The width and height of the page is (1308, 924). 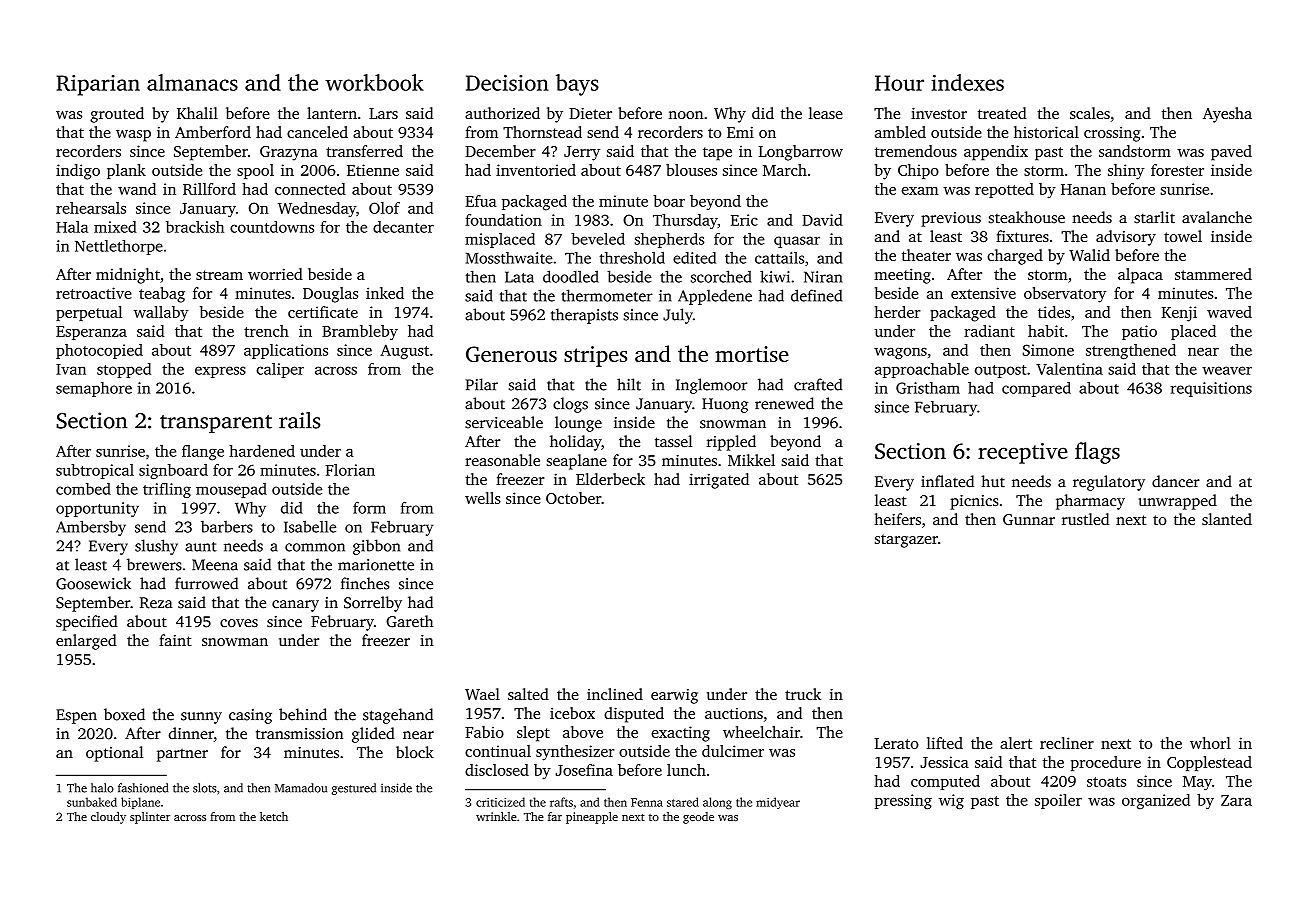 What do you see at coordinates (1227, 519) in the page?
I see `slanted` at bounding box center [1227, 519].
